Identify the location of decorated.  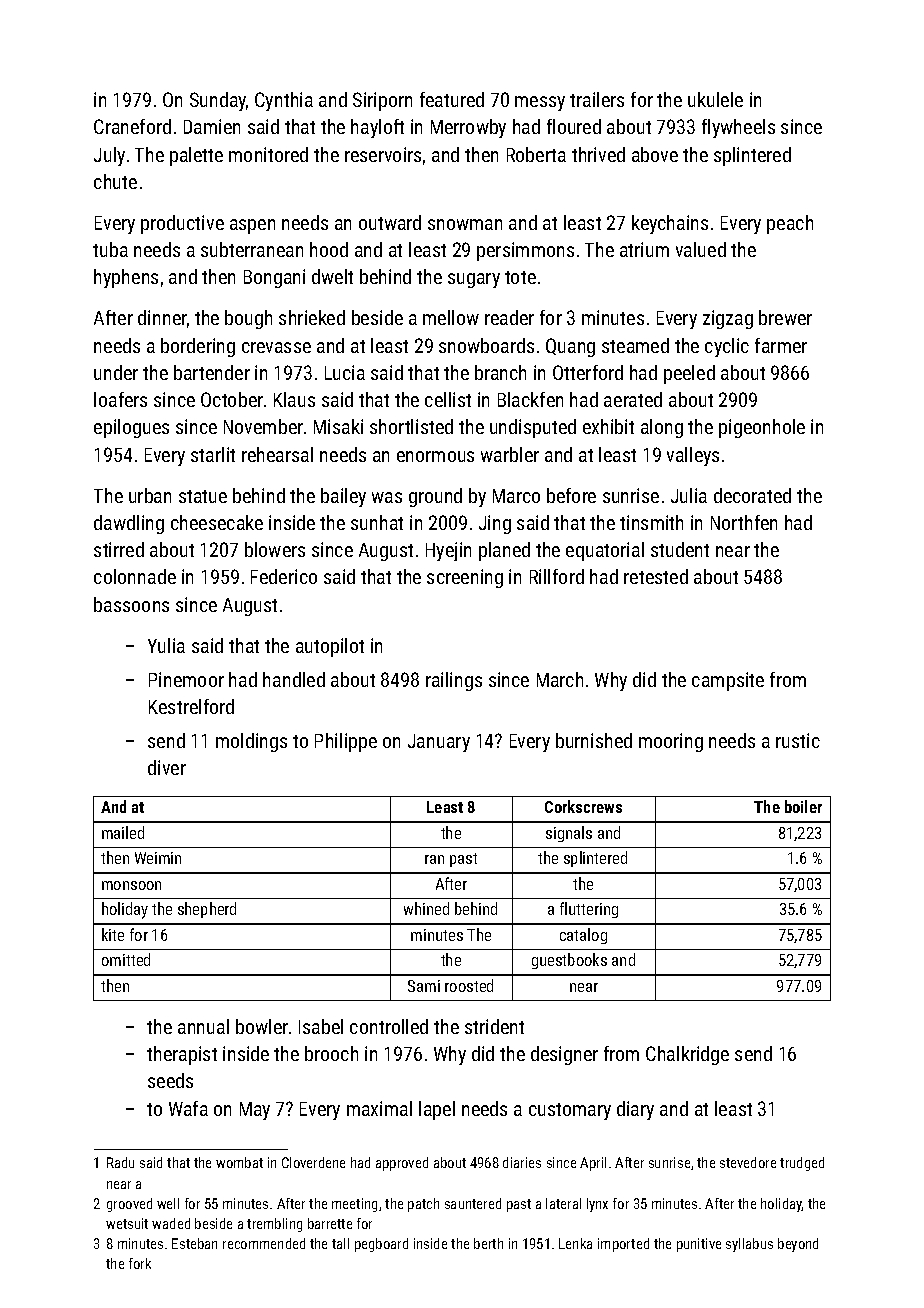
(752, 495).
